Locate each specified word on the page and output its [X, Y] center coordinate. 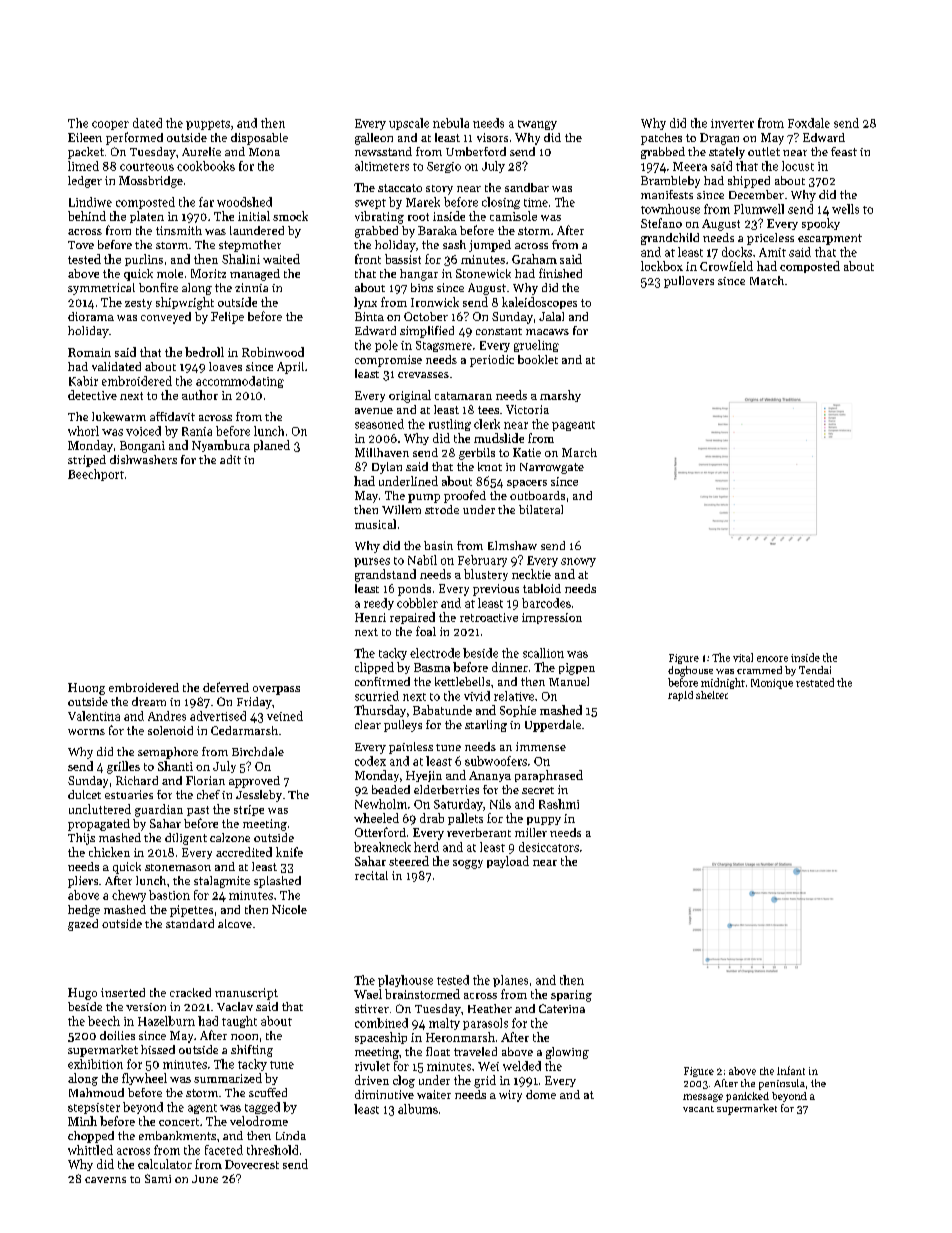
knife [289, 852]
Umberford [476, 151]
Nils [500, 804]
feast [844, 151]
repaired [412, 618]
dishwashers [143, 459]
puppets [208, 125]
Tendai [815, 670]
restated [815, 682]
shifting [252, 1051]
